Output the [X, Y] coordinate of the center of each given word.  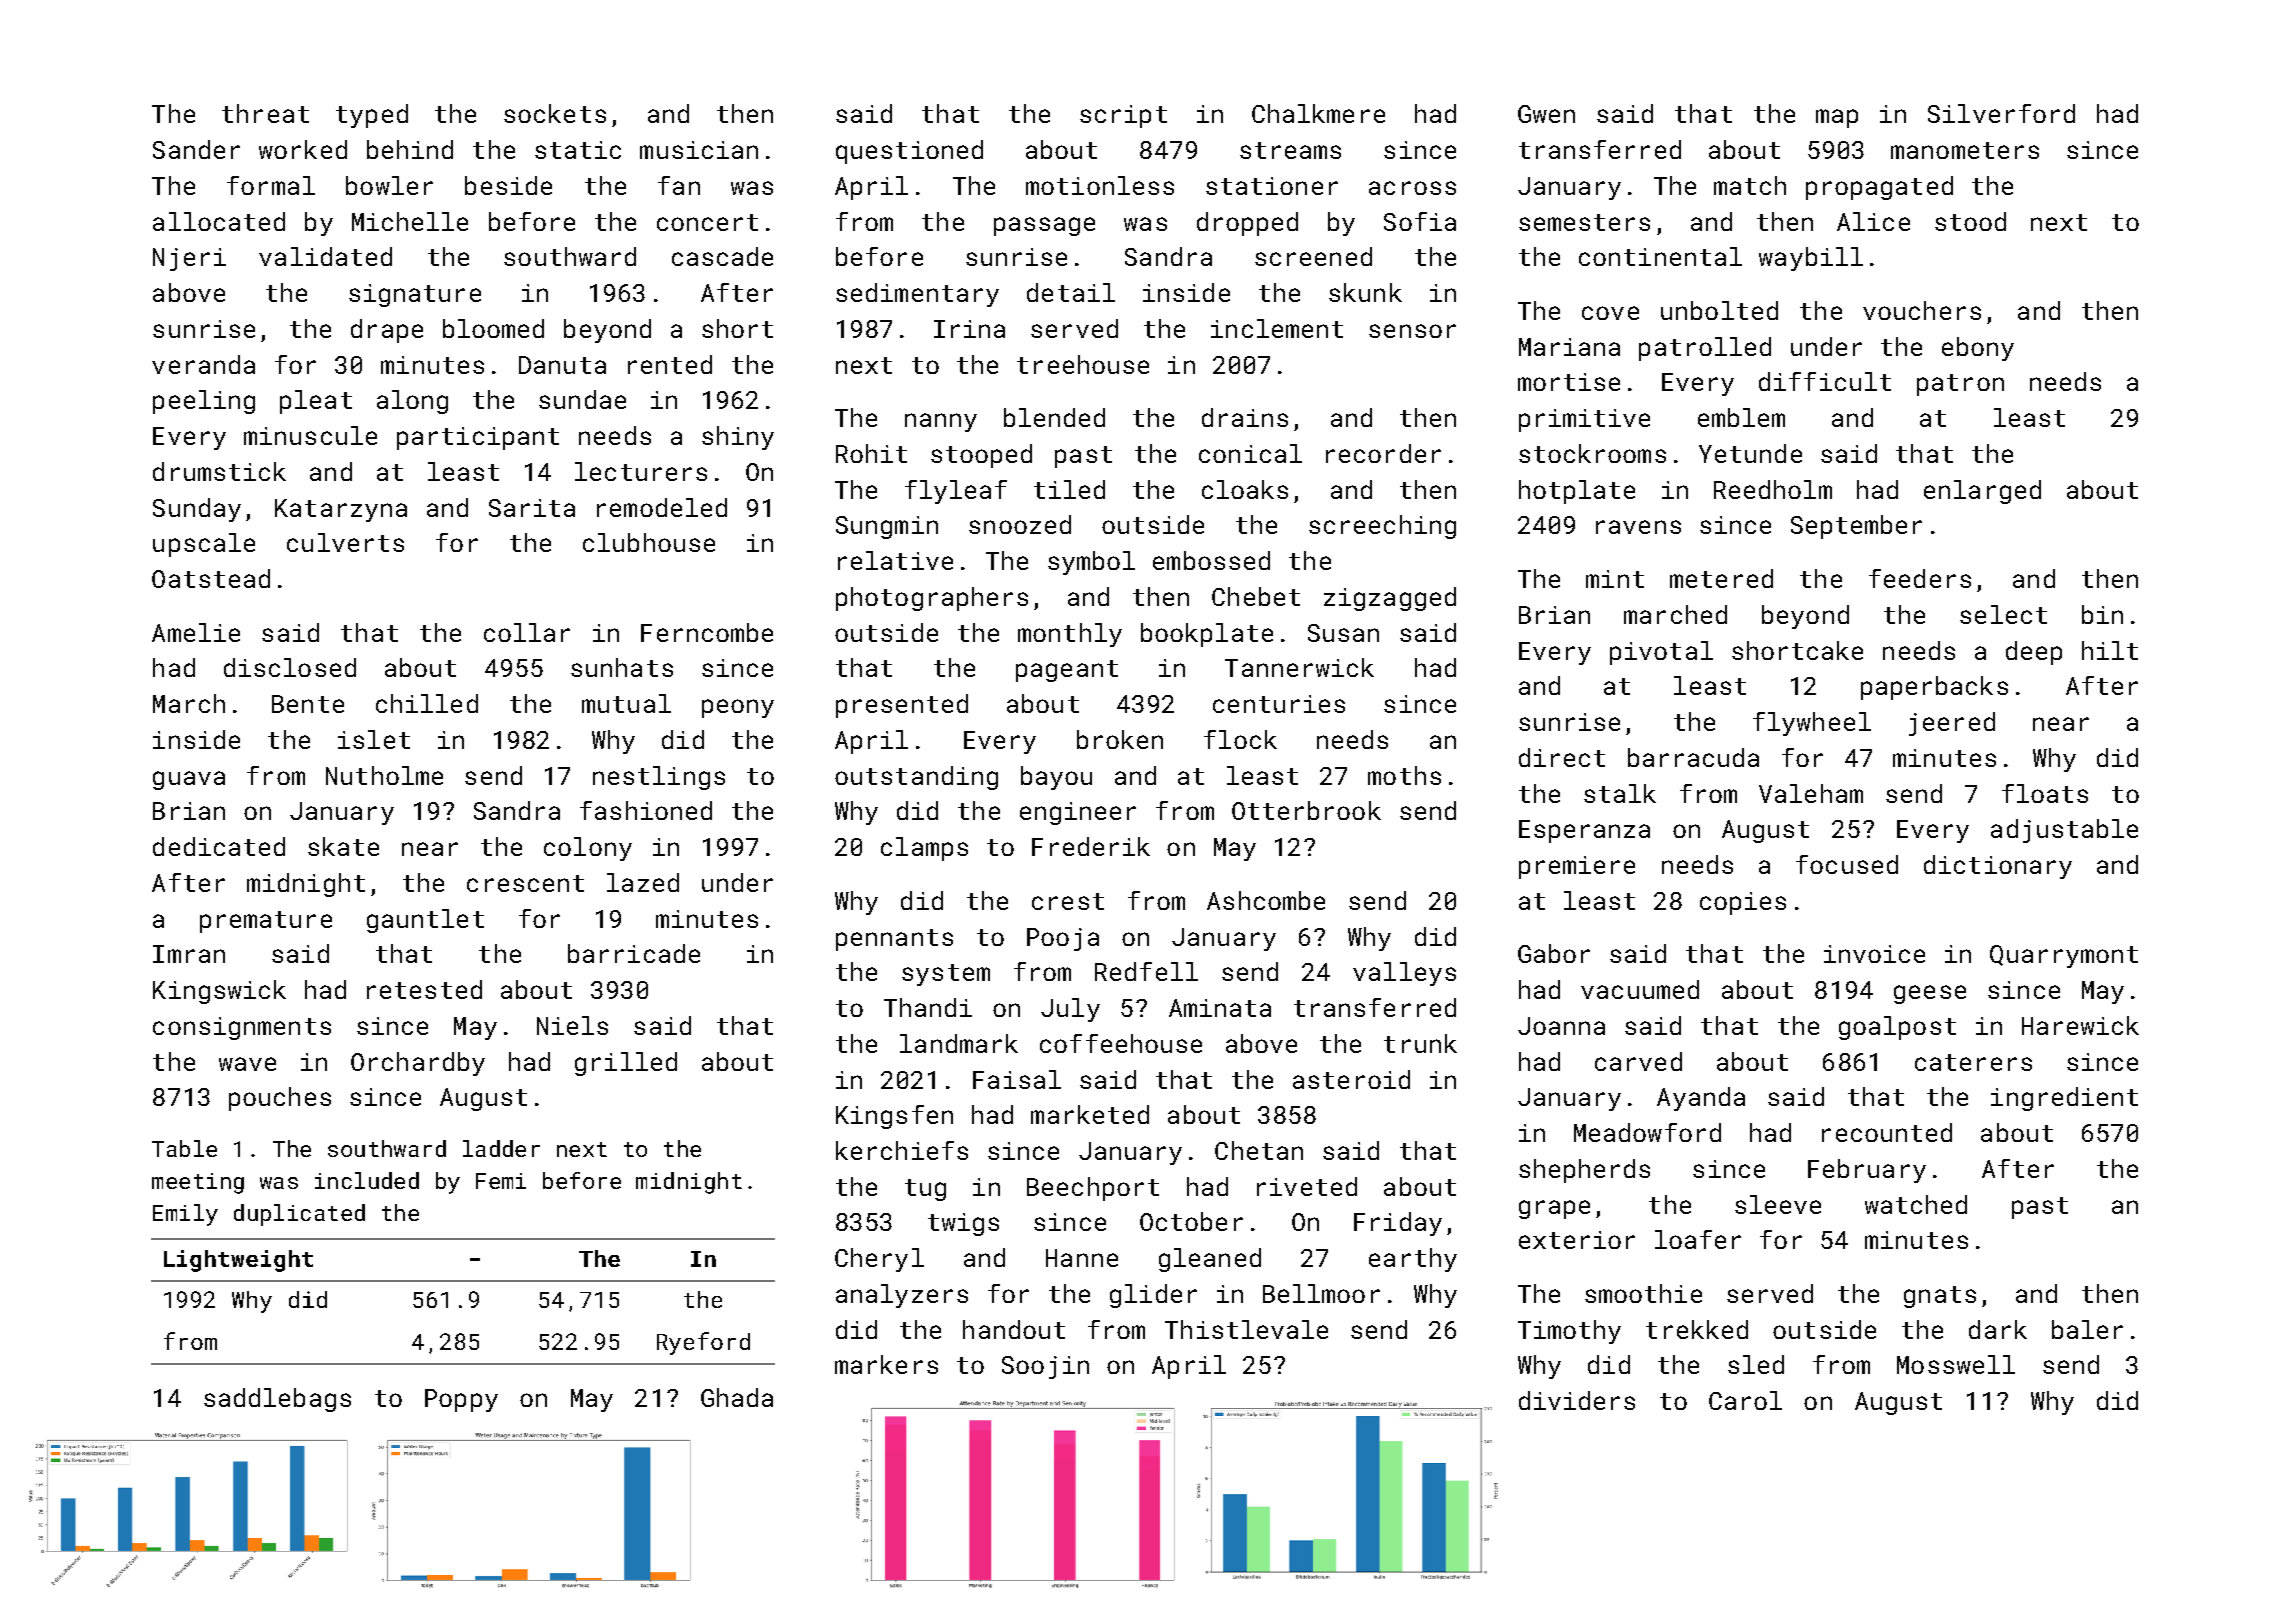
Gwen [1546, 114]
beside [508, 185]
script [1123, 116]
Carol [1745, 1400]
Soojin [1045, 1367]
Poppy [461, 1400]
